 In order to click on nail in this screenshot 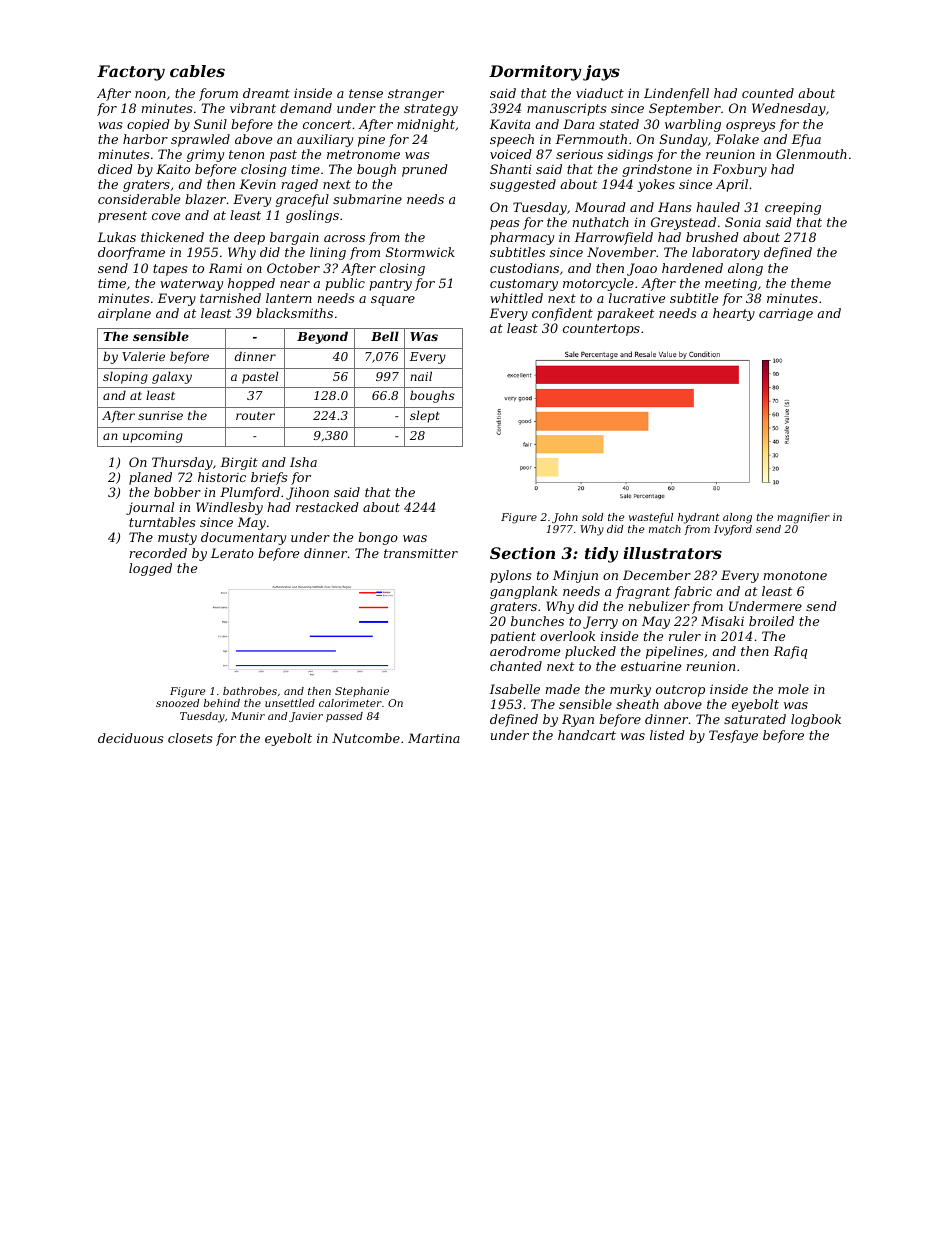, I will do `click(421, 376)`.
